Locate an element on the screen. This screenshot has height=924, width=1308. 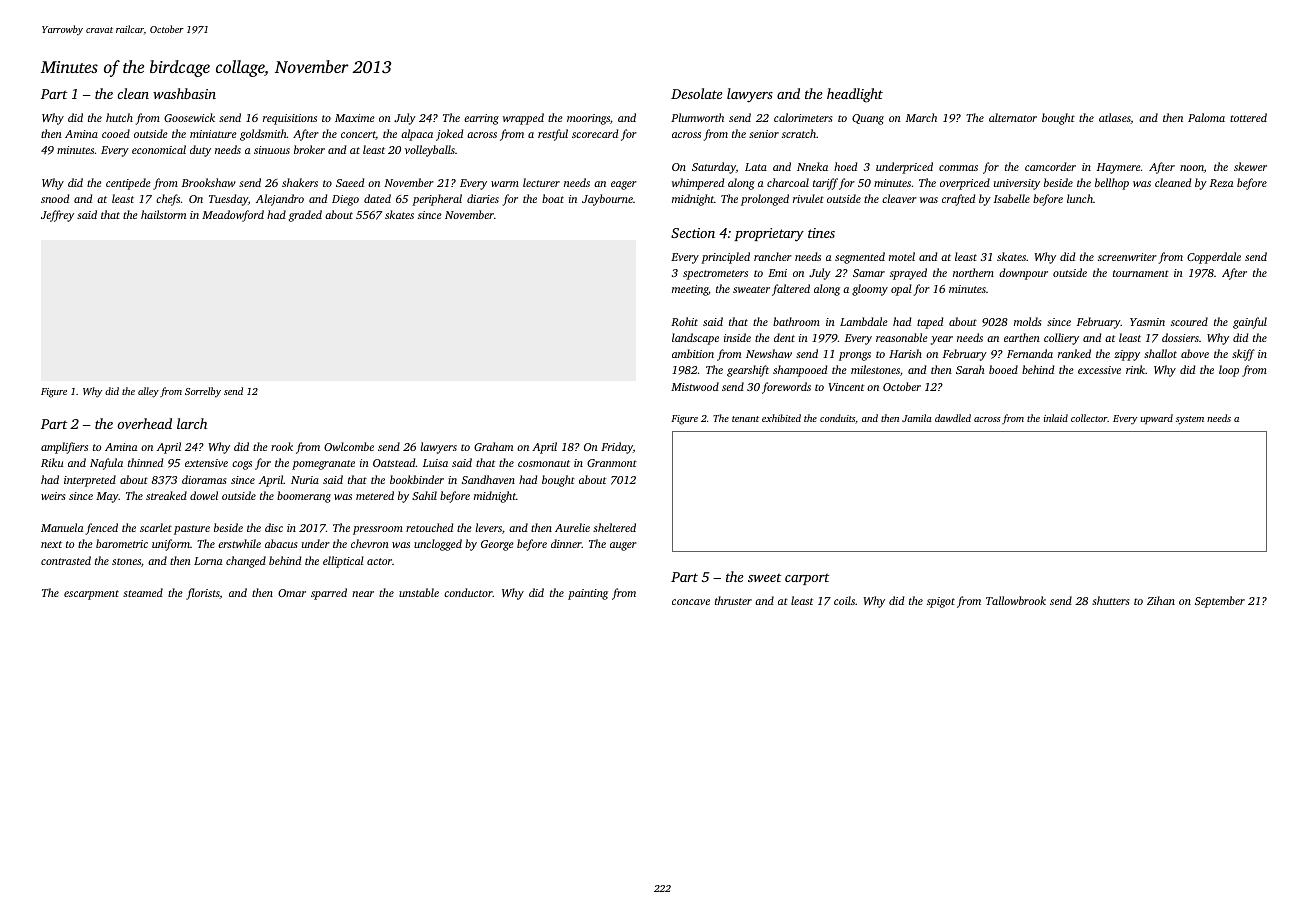
hutch is located at coordinates (119, 117).
